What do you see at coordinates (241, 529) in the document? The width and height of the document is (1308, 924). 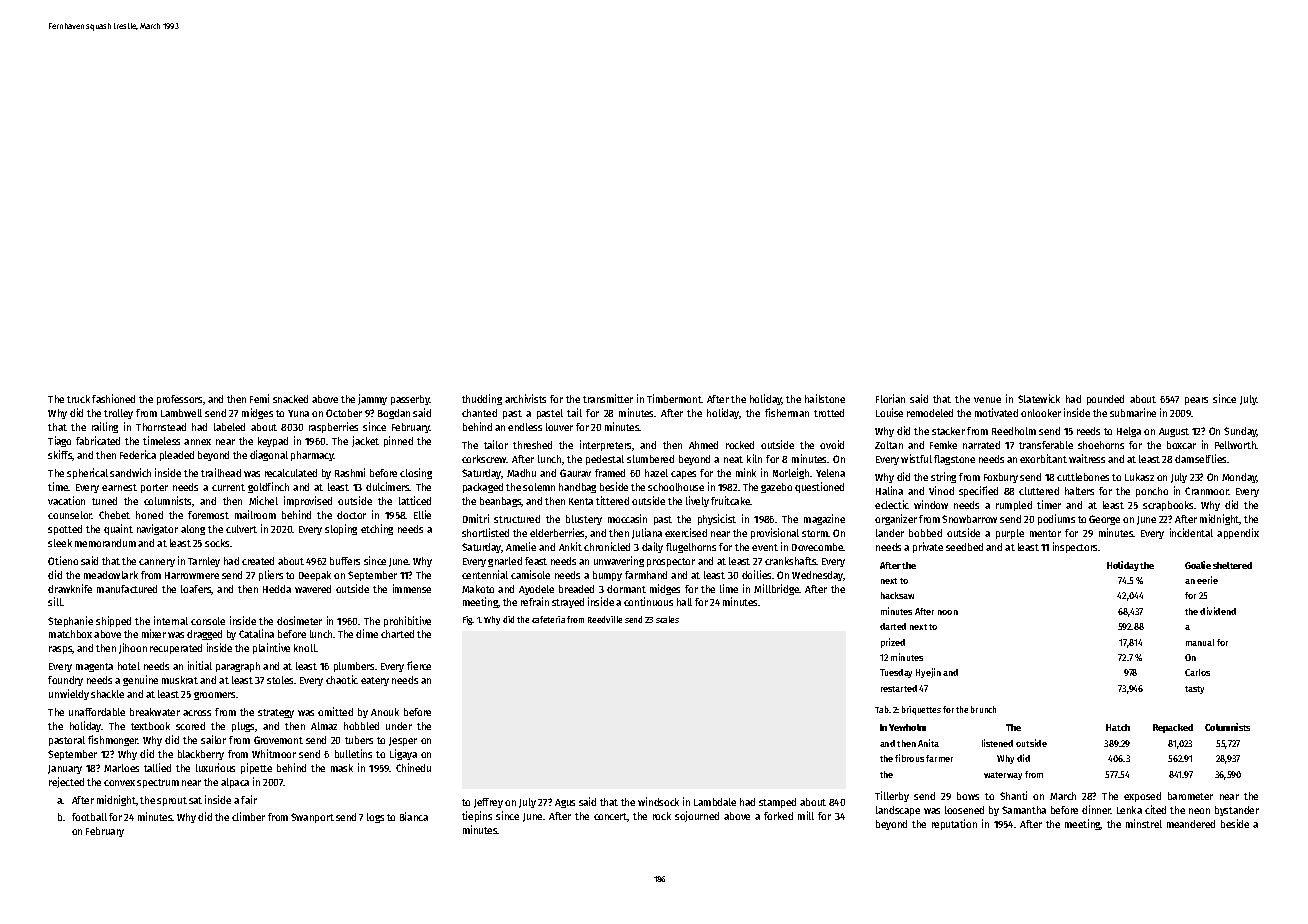 I see `culvert` at bounding box center [241, 529].
